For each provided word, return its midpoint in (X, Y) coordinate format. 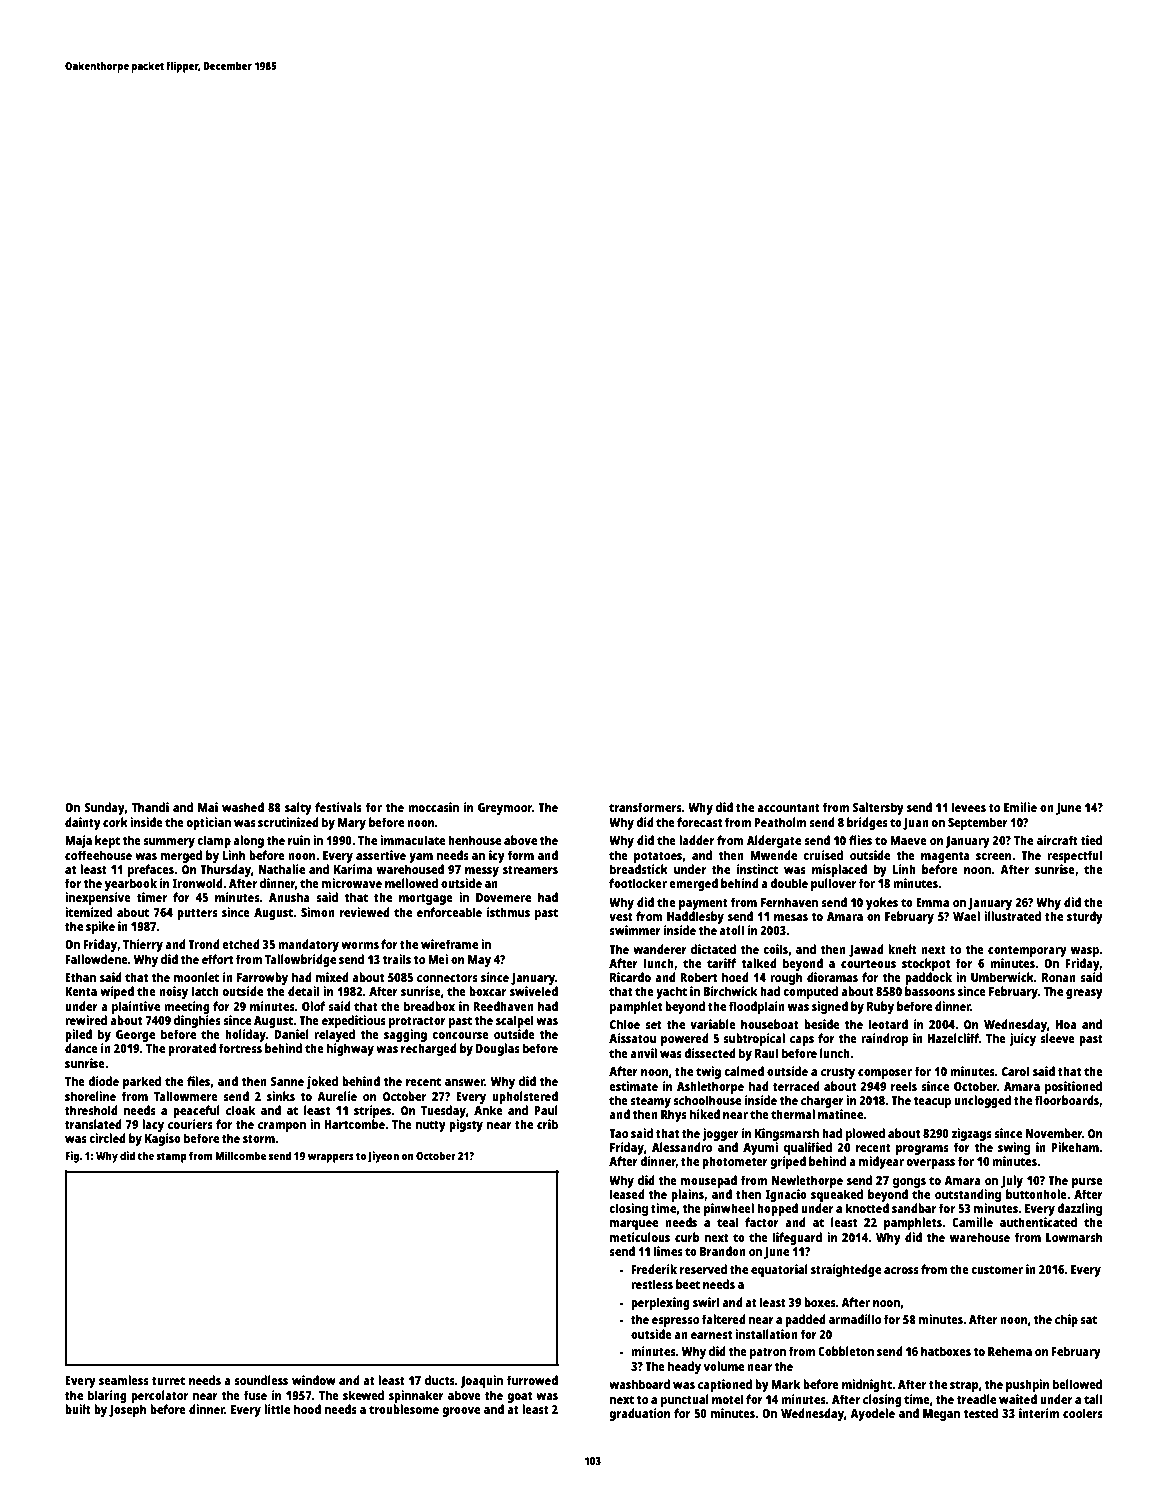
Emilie (1020, 807)
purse (1087, 1183)
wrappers (331, 1158)
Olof (313, 1006)
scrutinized (288, 822)
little (277, 1409)
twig (708, 1072)
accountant (788, 808)
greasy (1084, 994)
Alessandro (682, 1147)
